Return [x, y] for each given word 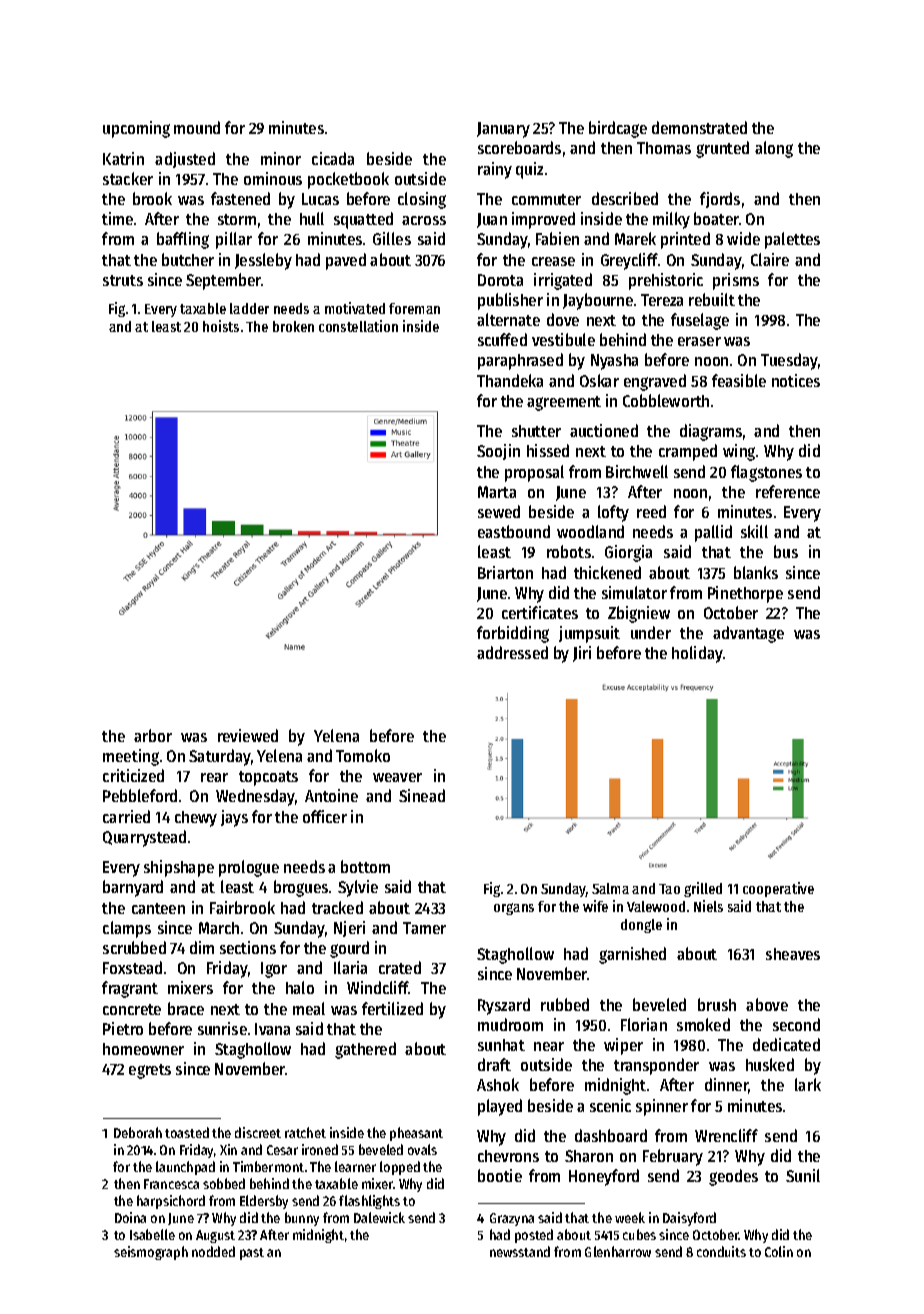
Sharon [589, 1156]
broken [293, 326]
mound [197, 127]
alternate [508, 319]
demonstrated [699, 127]
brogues [301, 888]
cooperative [778, 889]
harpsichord [171, 1202]
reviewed [248, 735]
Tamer [424, 928]
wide [743, 238]
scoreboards [519, 147]
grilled [703, 889]
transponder [656, 1066]
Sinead [422, 795]
